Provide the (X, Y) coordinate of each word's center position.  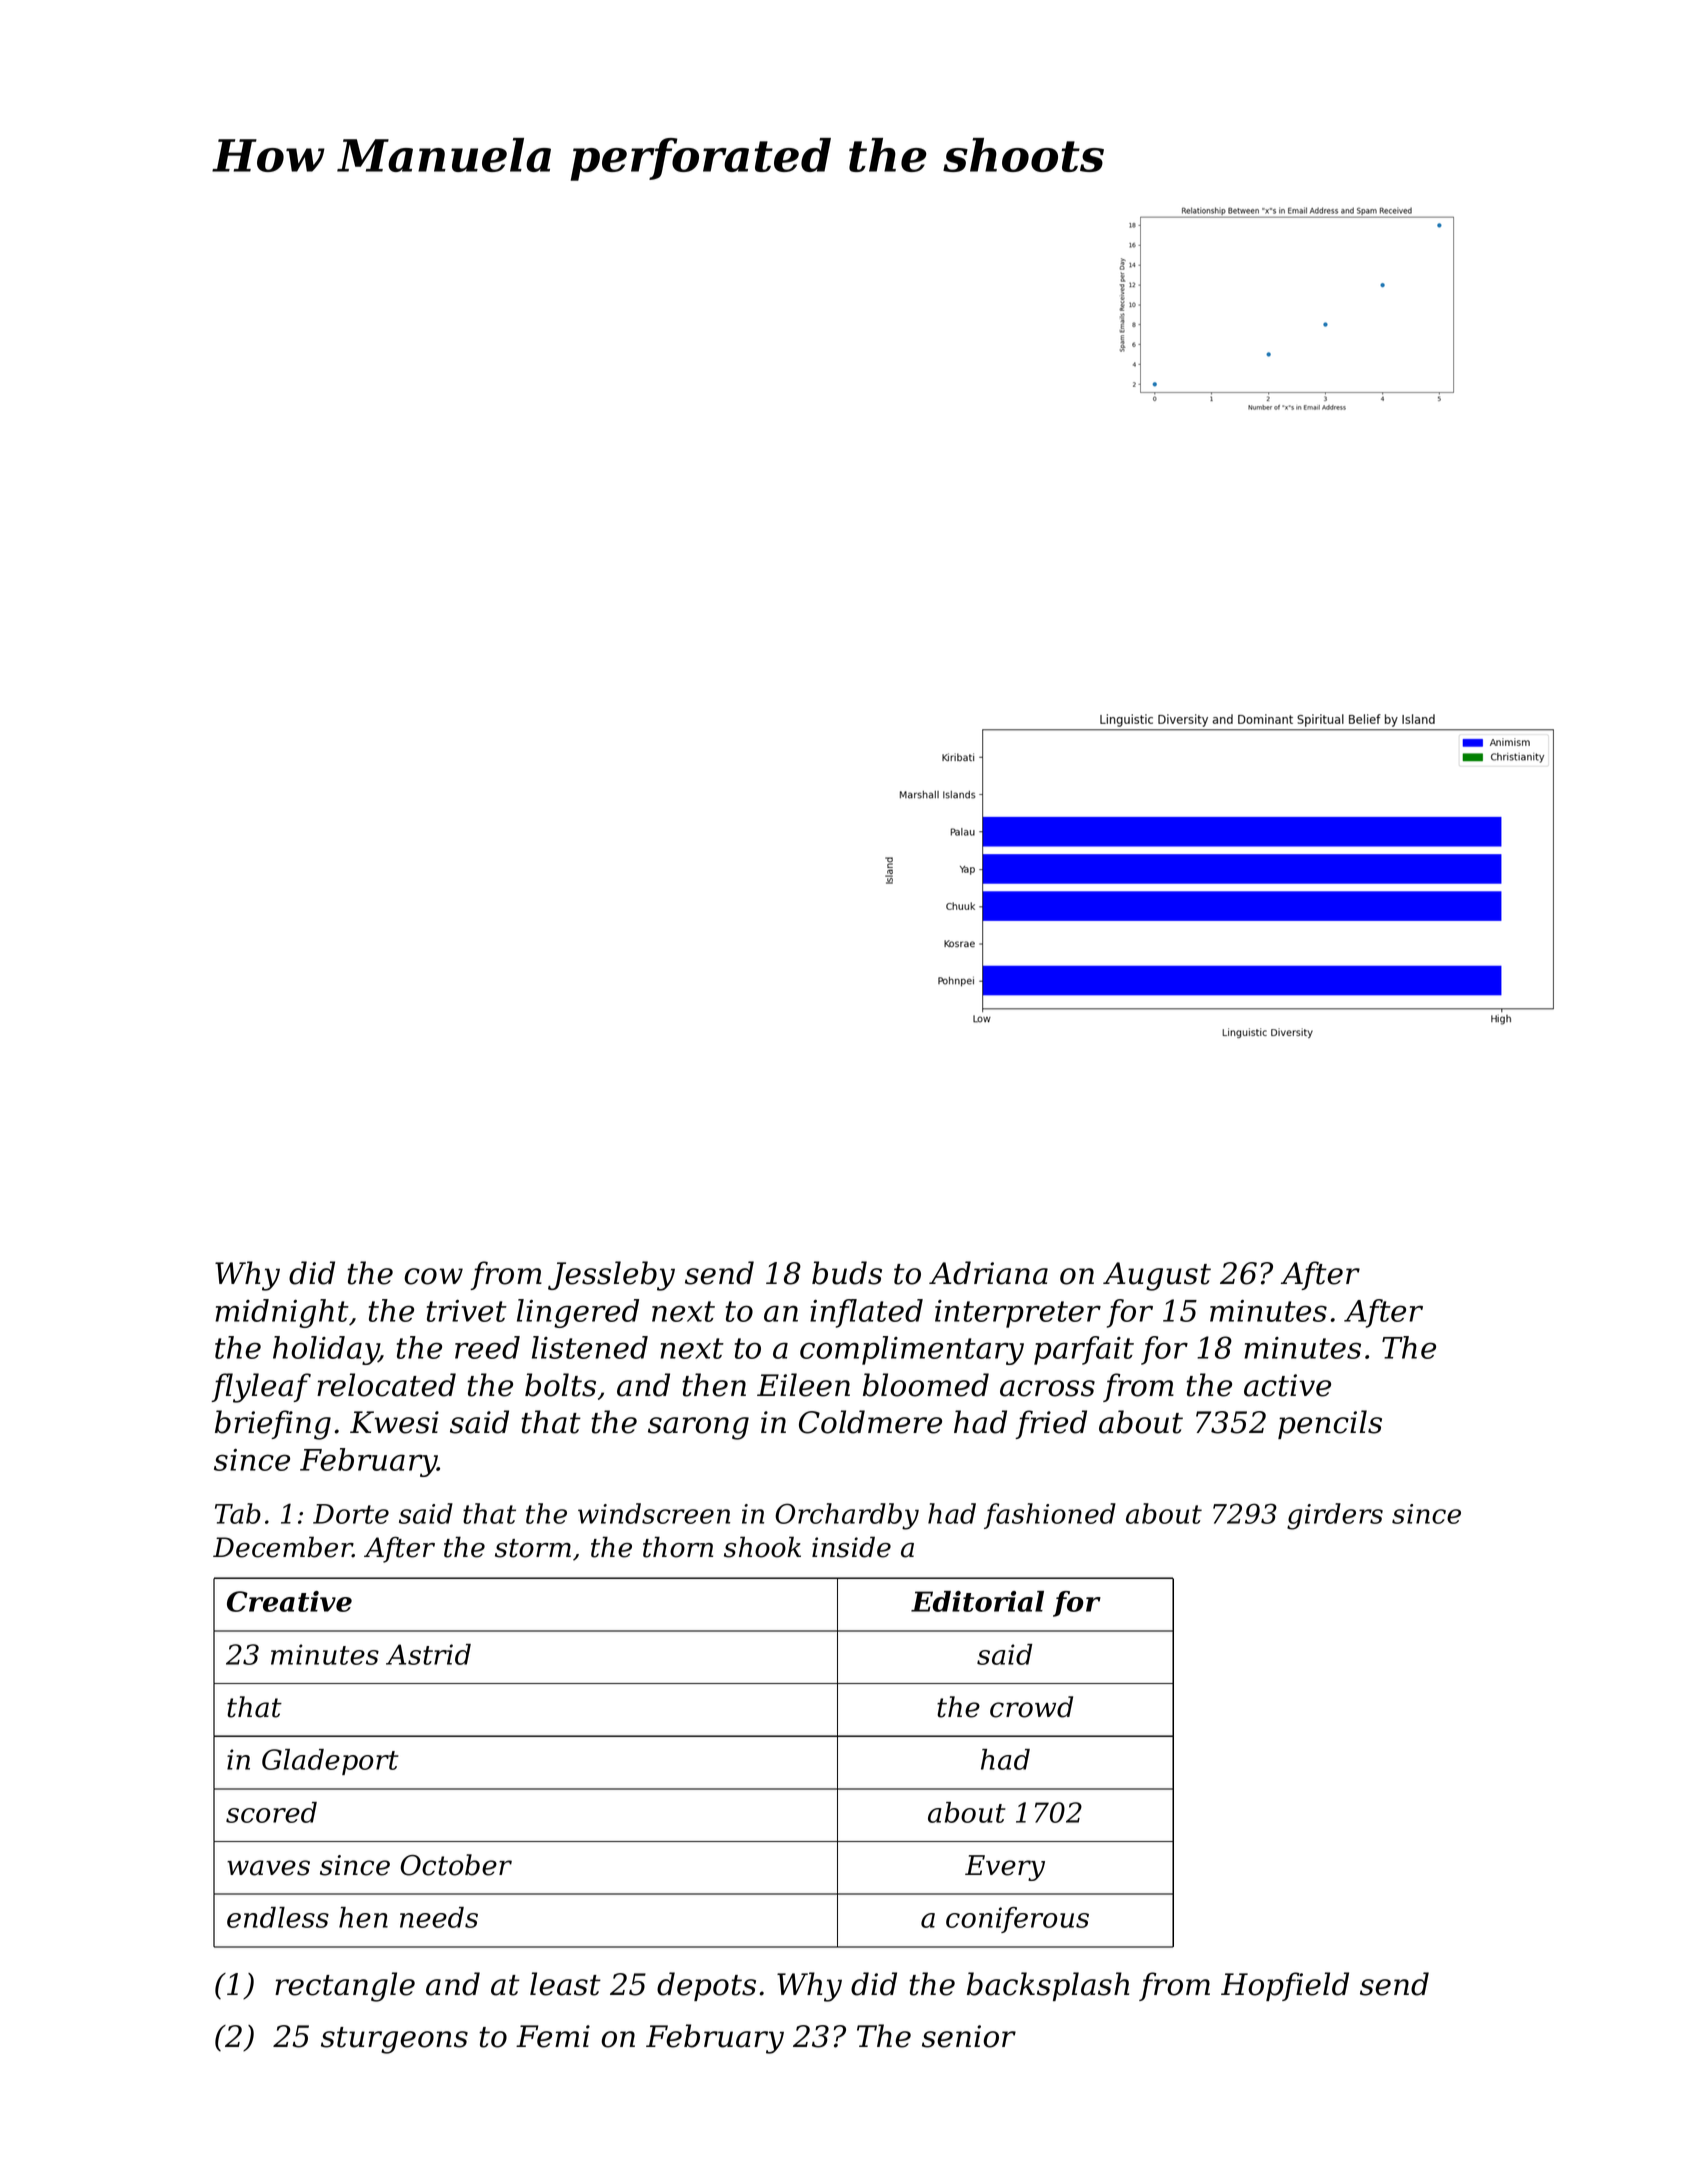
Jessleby (611, 1276)
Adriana (988, 1273)
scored (271, 1812)
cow (433, 1276)
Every (1005, 1868)
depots (706, 1986)
